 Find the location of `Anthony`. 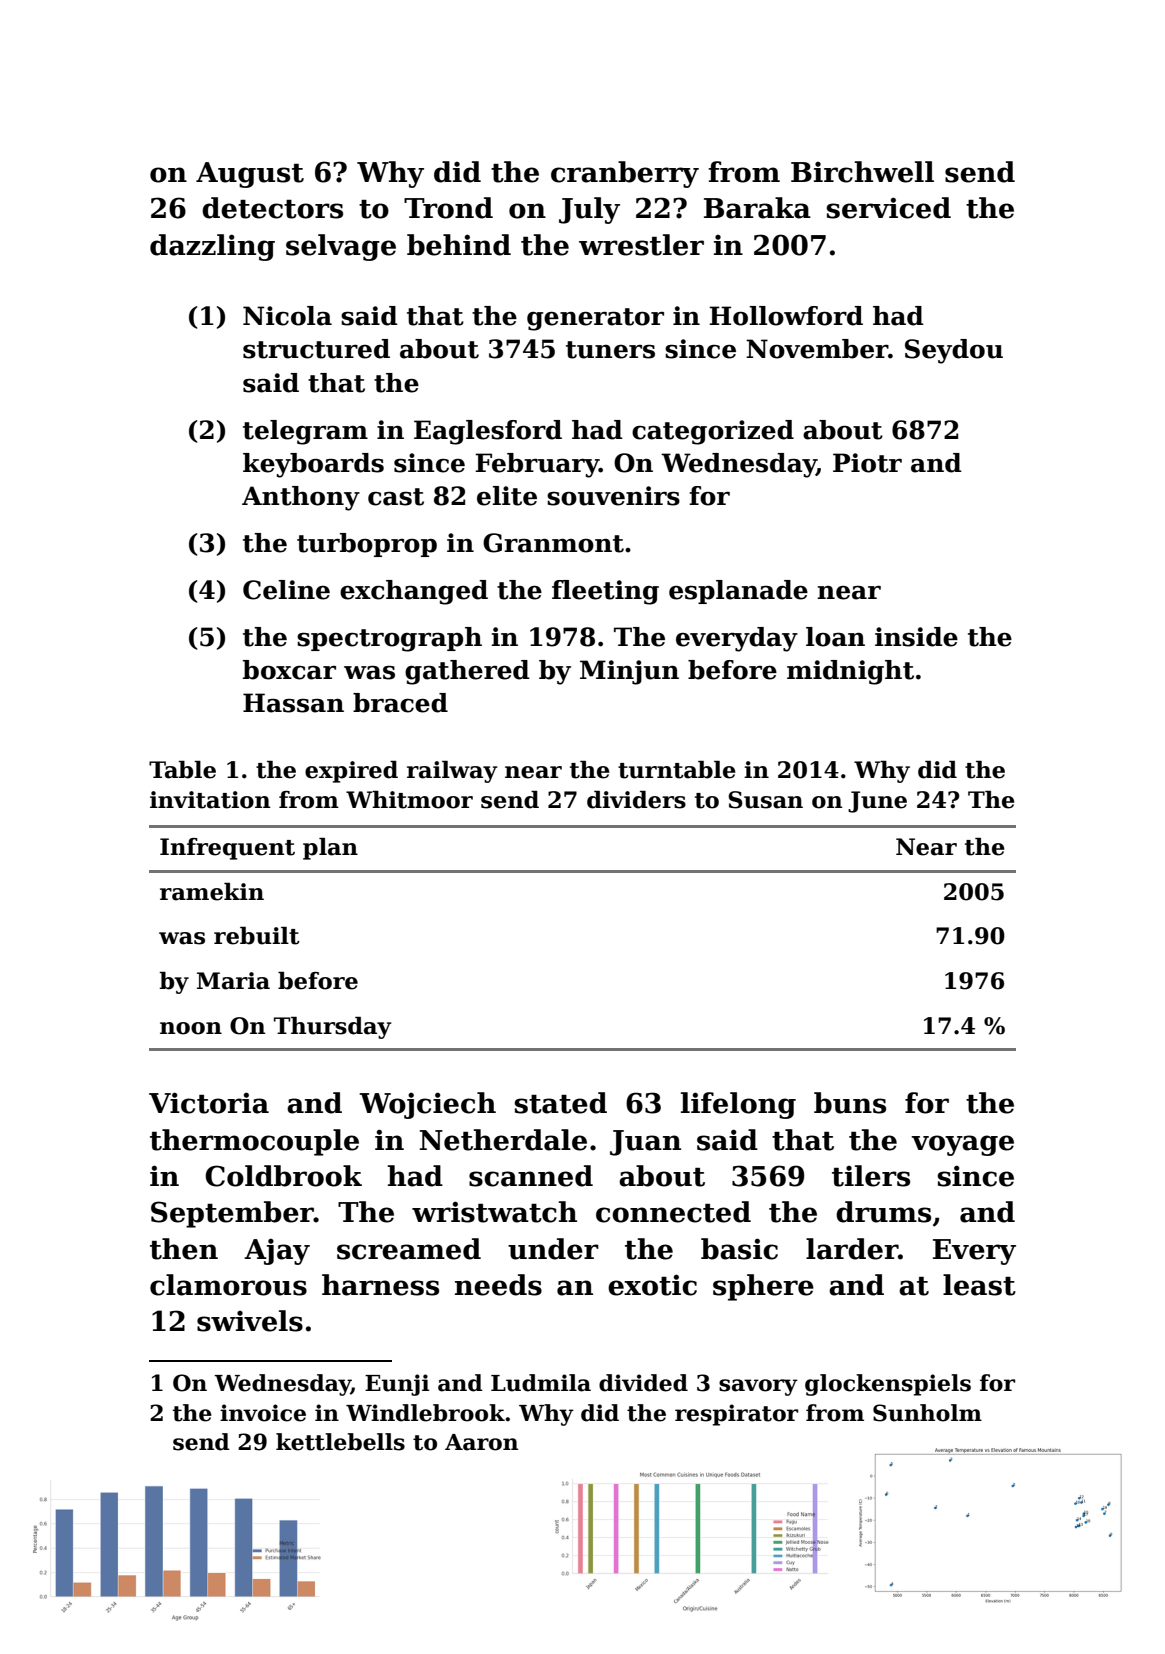

Anthony is located at coordinates (301, 498).
